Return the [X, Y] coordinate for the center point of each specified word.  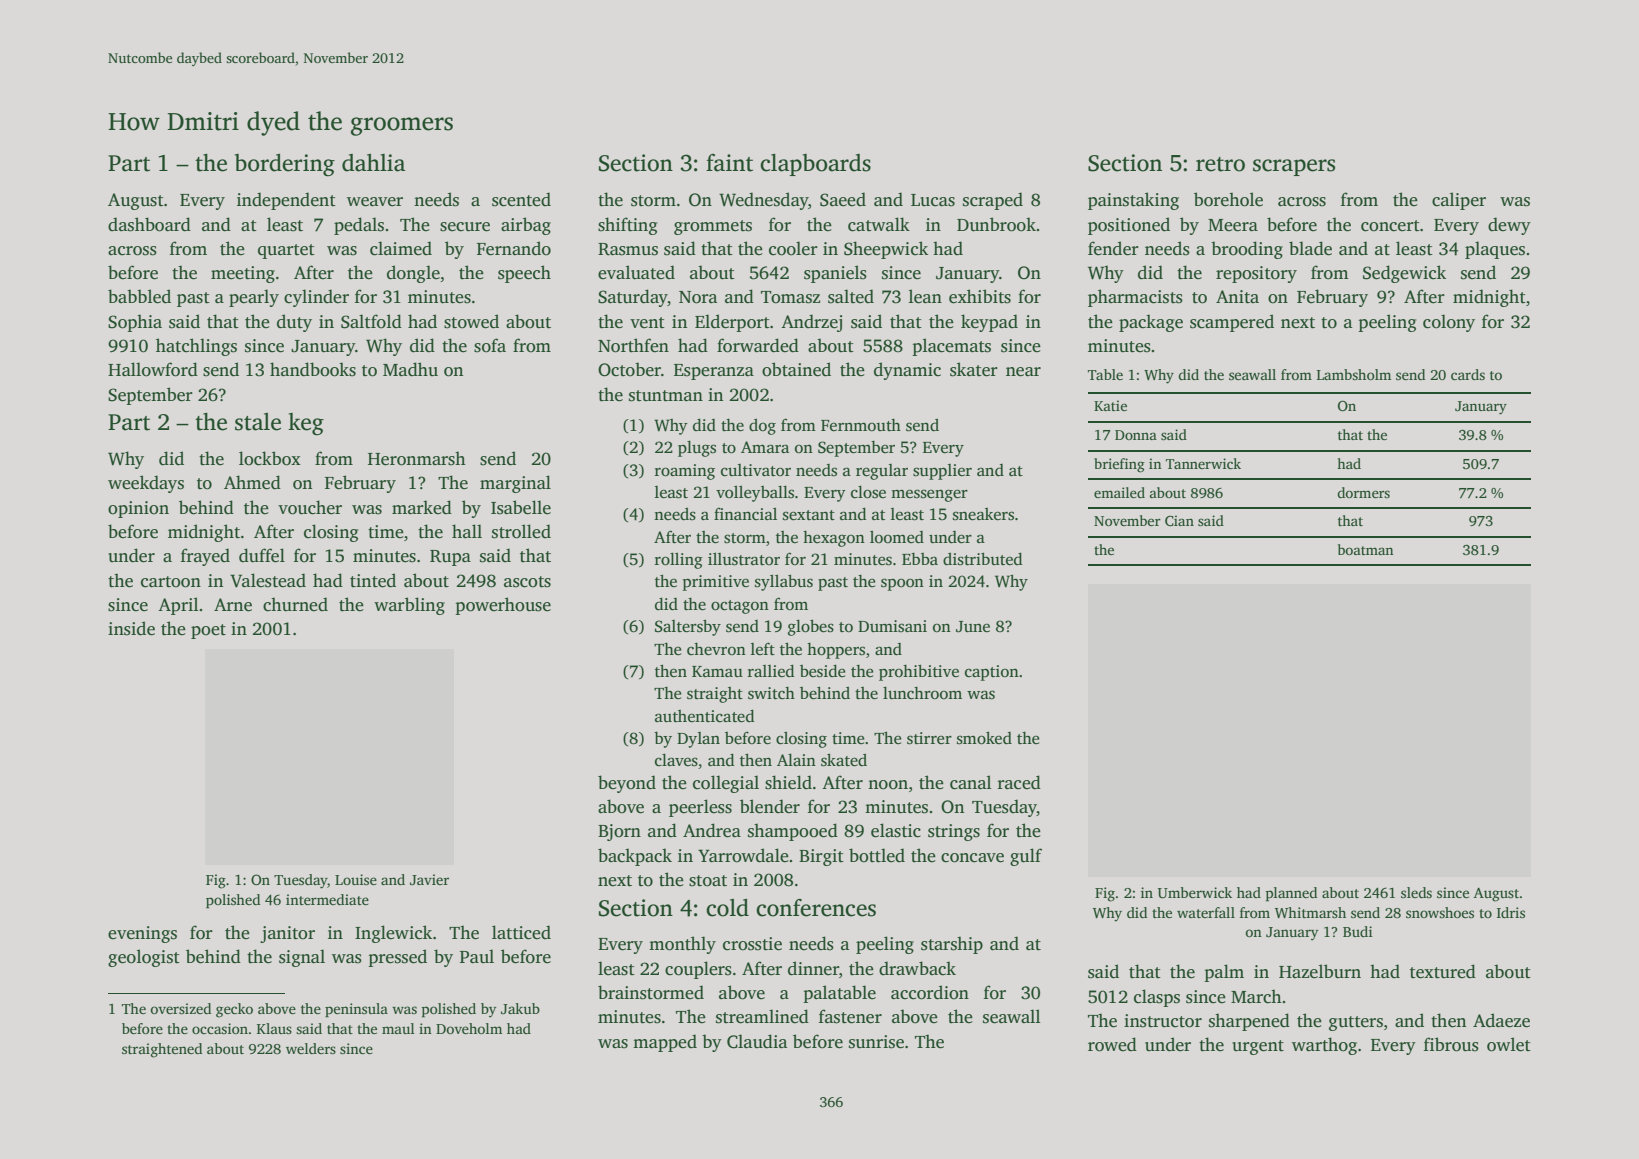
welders [311, 1048]
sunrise [876, 1042]
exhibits [980, 296]
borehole [1228, 199]
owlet [1509, 1044]
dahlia [373, 163]
